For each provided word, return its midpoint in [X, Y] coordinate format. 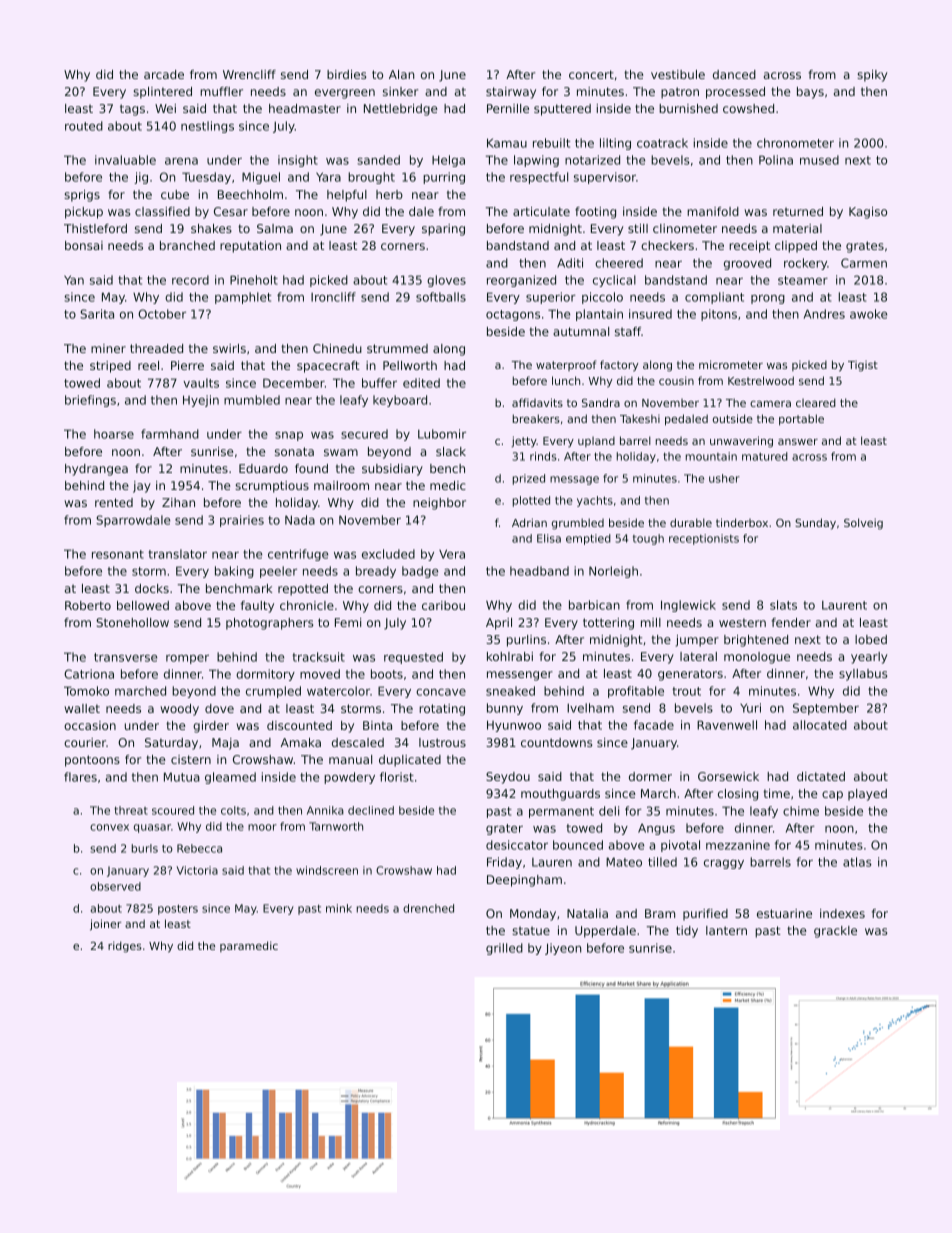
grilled [504, 949]
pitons [719, 315]
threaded [156, 348]
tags [132, 110]
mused [819, 160]
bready [376, 572]
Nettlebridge [401, 110]
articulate [541, 211]
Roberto [88, 605]
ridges [125, 947]
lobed [871, 639]
